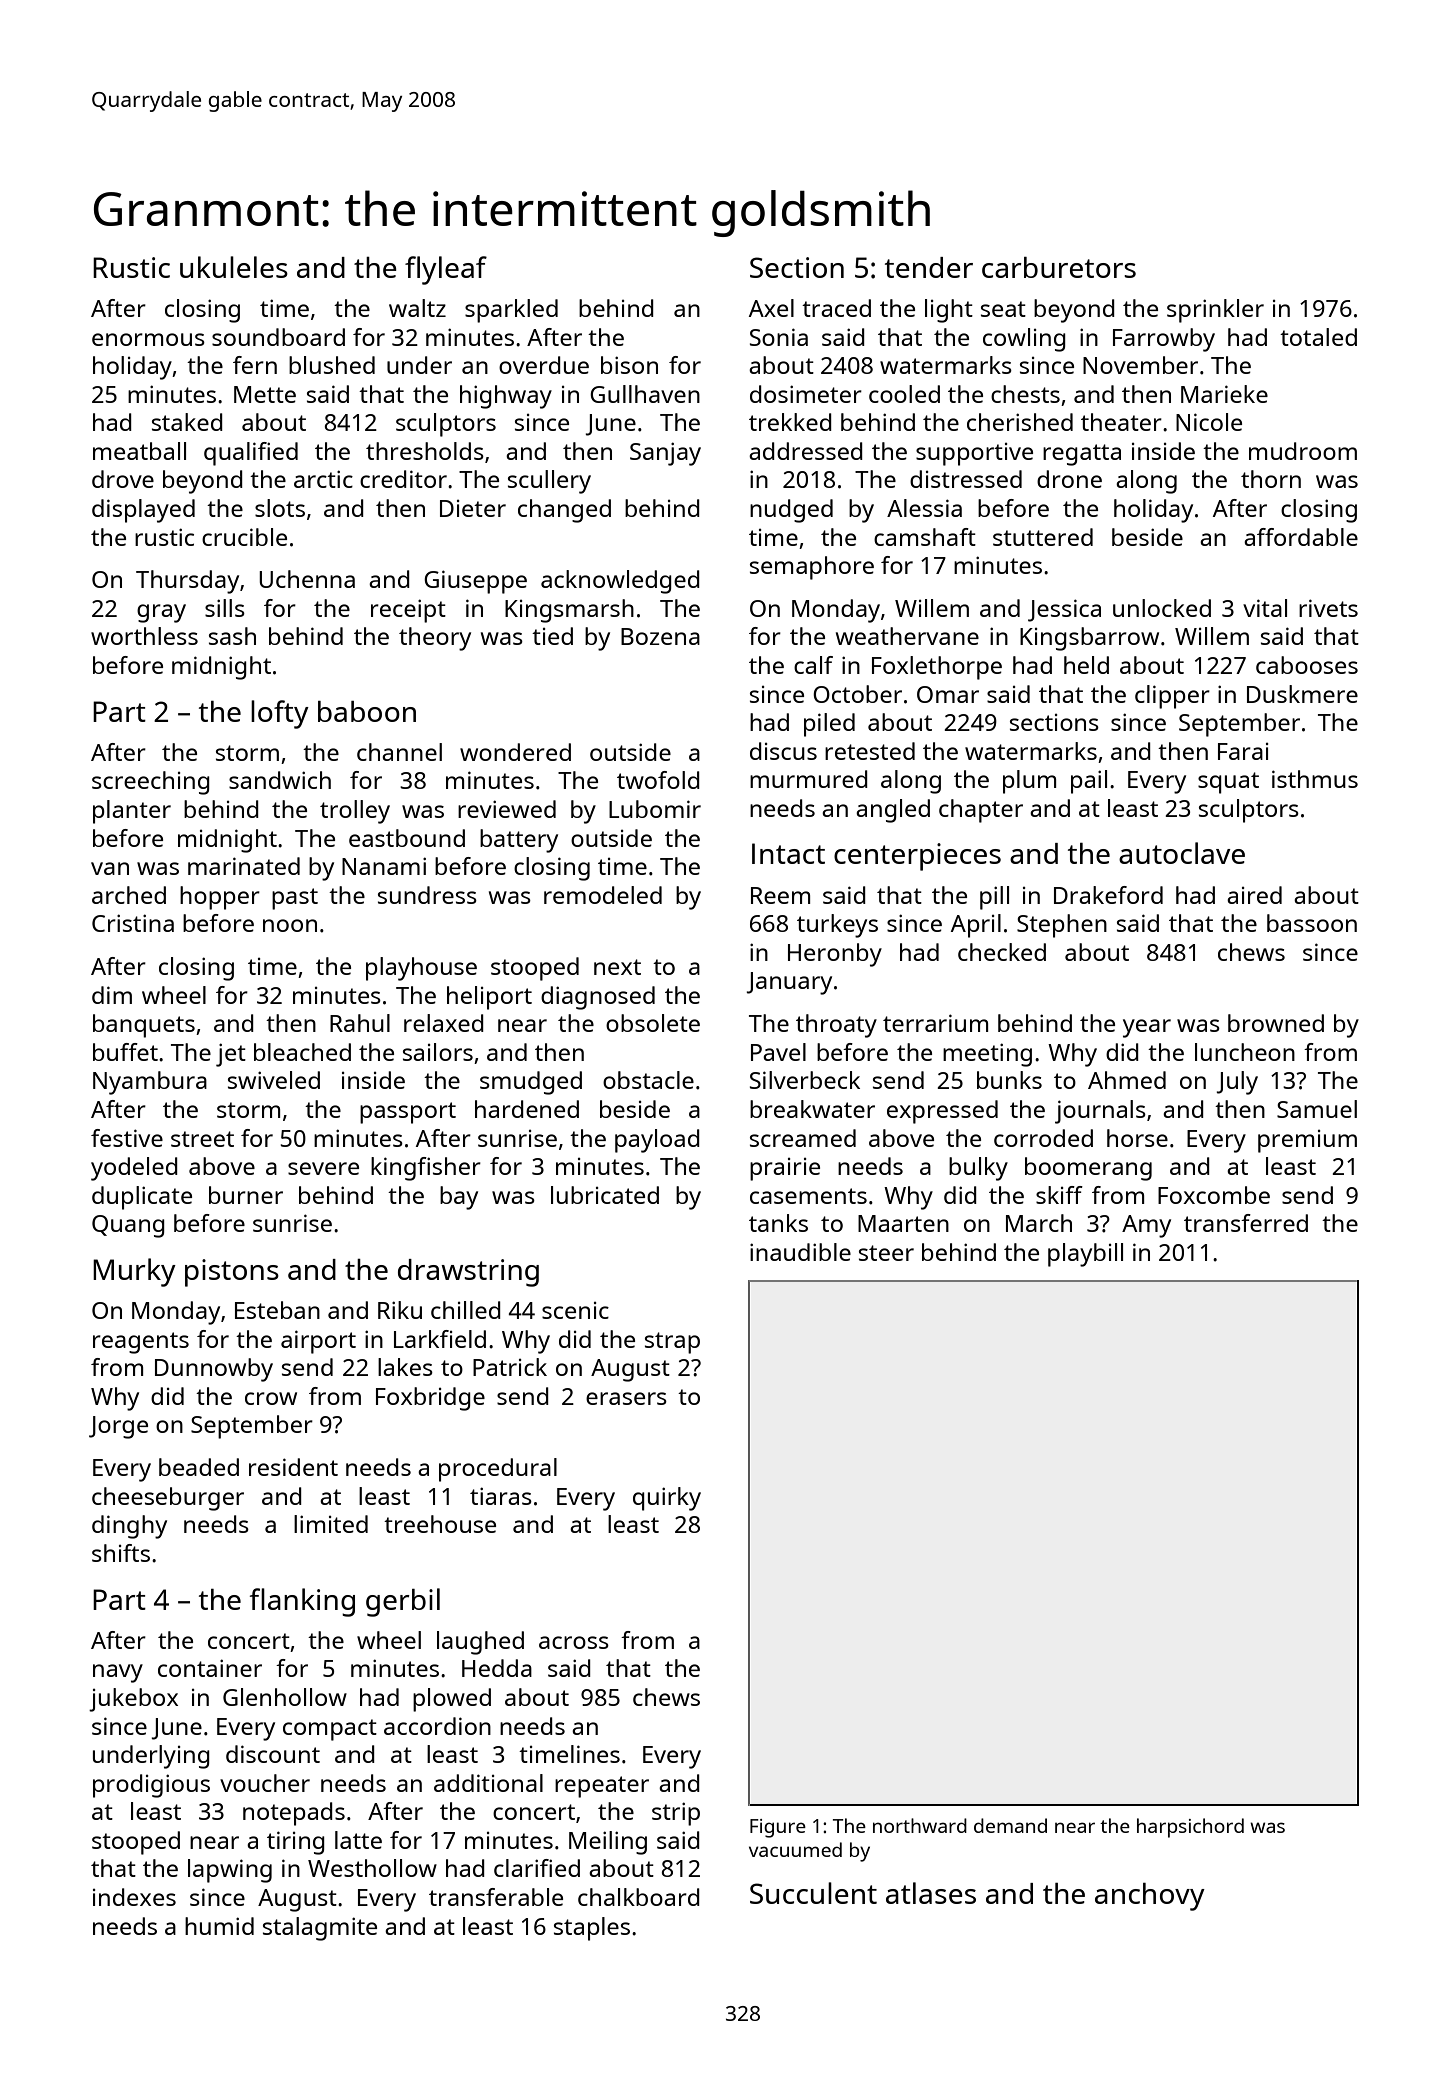 Image resolution: width=1450 pixels, height=2100 pixels. Describe the element at coordinates (672, 1343) in the screenshot. I see `strap` at that location.
